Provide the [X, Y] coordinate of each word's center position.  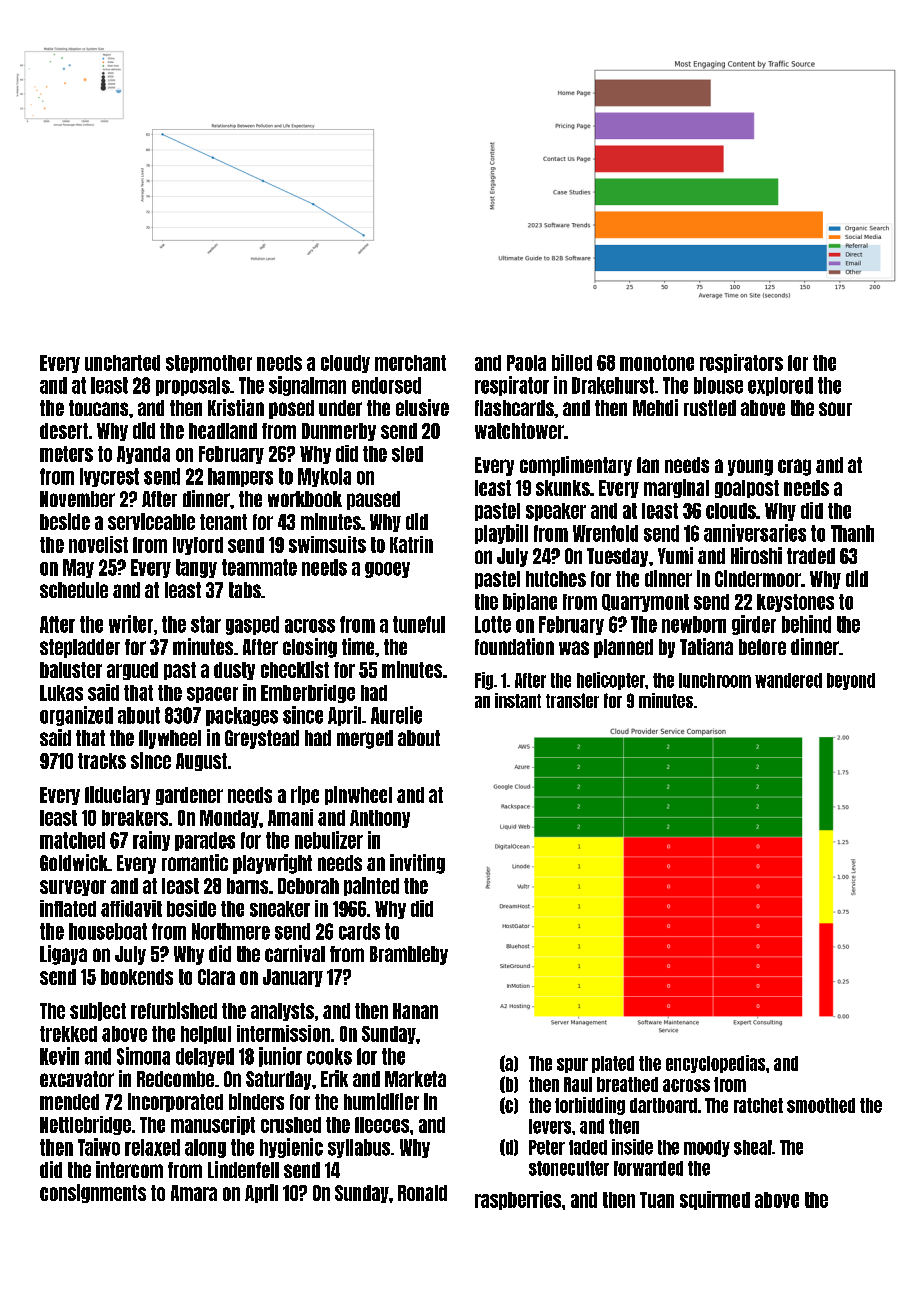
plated [613, 1064]
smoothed [821, 1105]
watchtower [519, 431]
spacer [212, 695]
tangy [196, 568]
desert [64, 431]
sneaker [280, 909]
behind [806, 624]
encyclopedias [715, 1064]
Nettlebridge [85, 1125]
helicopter [611, 681]
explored [780, 386]
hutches [556, 579]
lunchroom [715, 680]
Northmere [231, 931]
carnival [295, 953]
